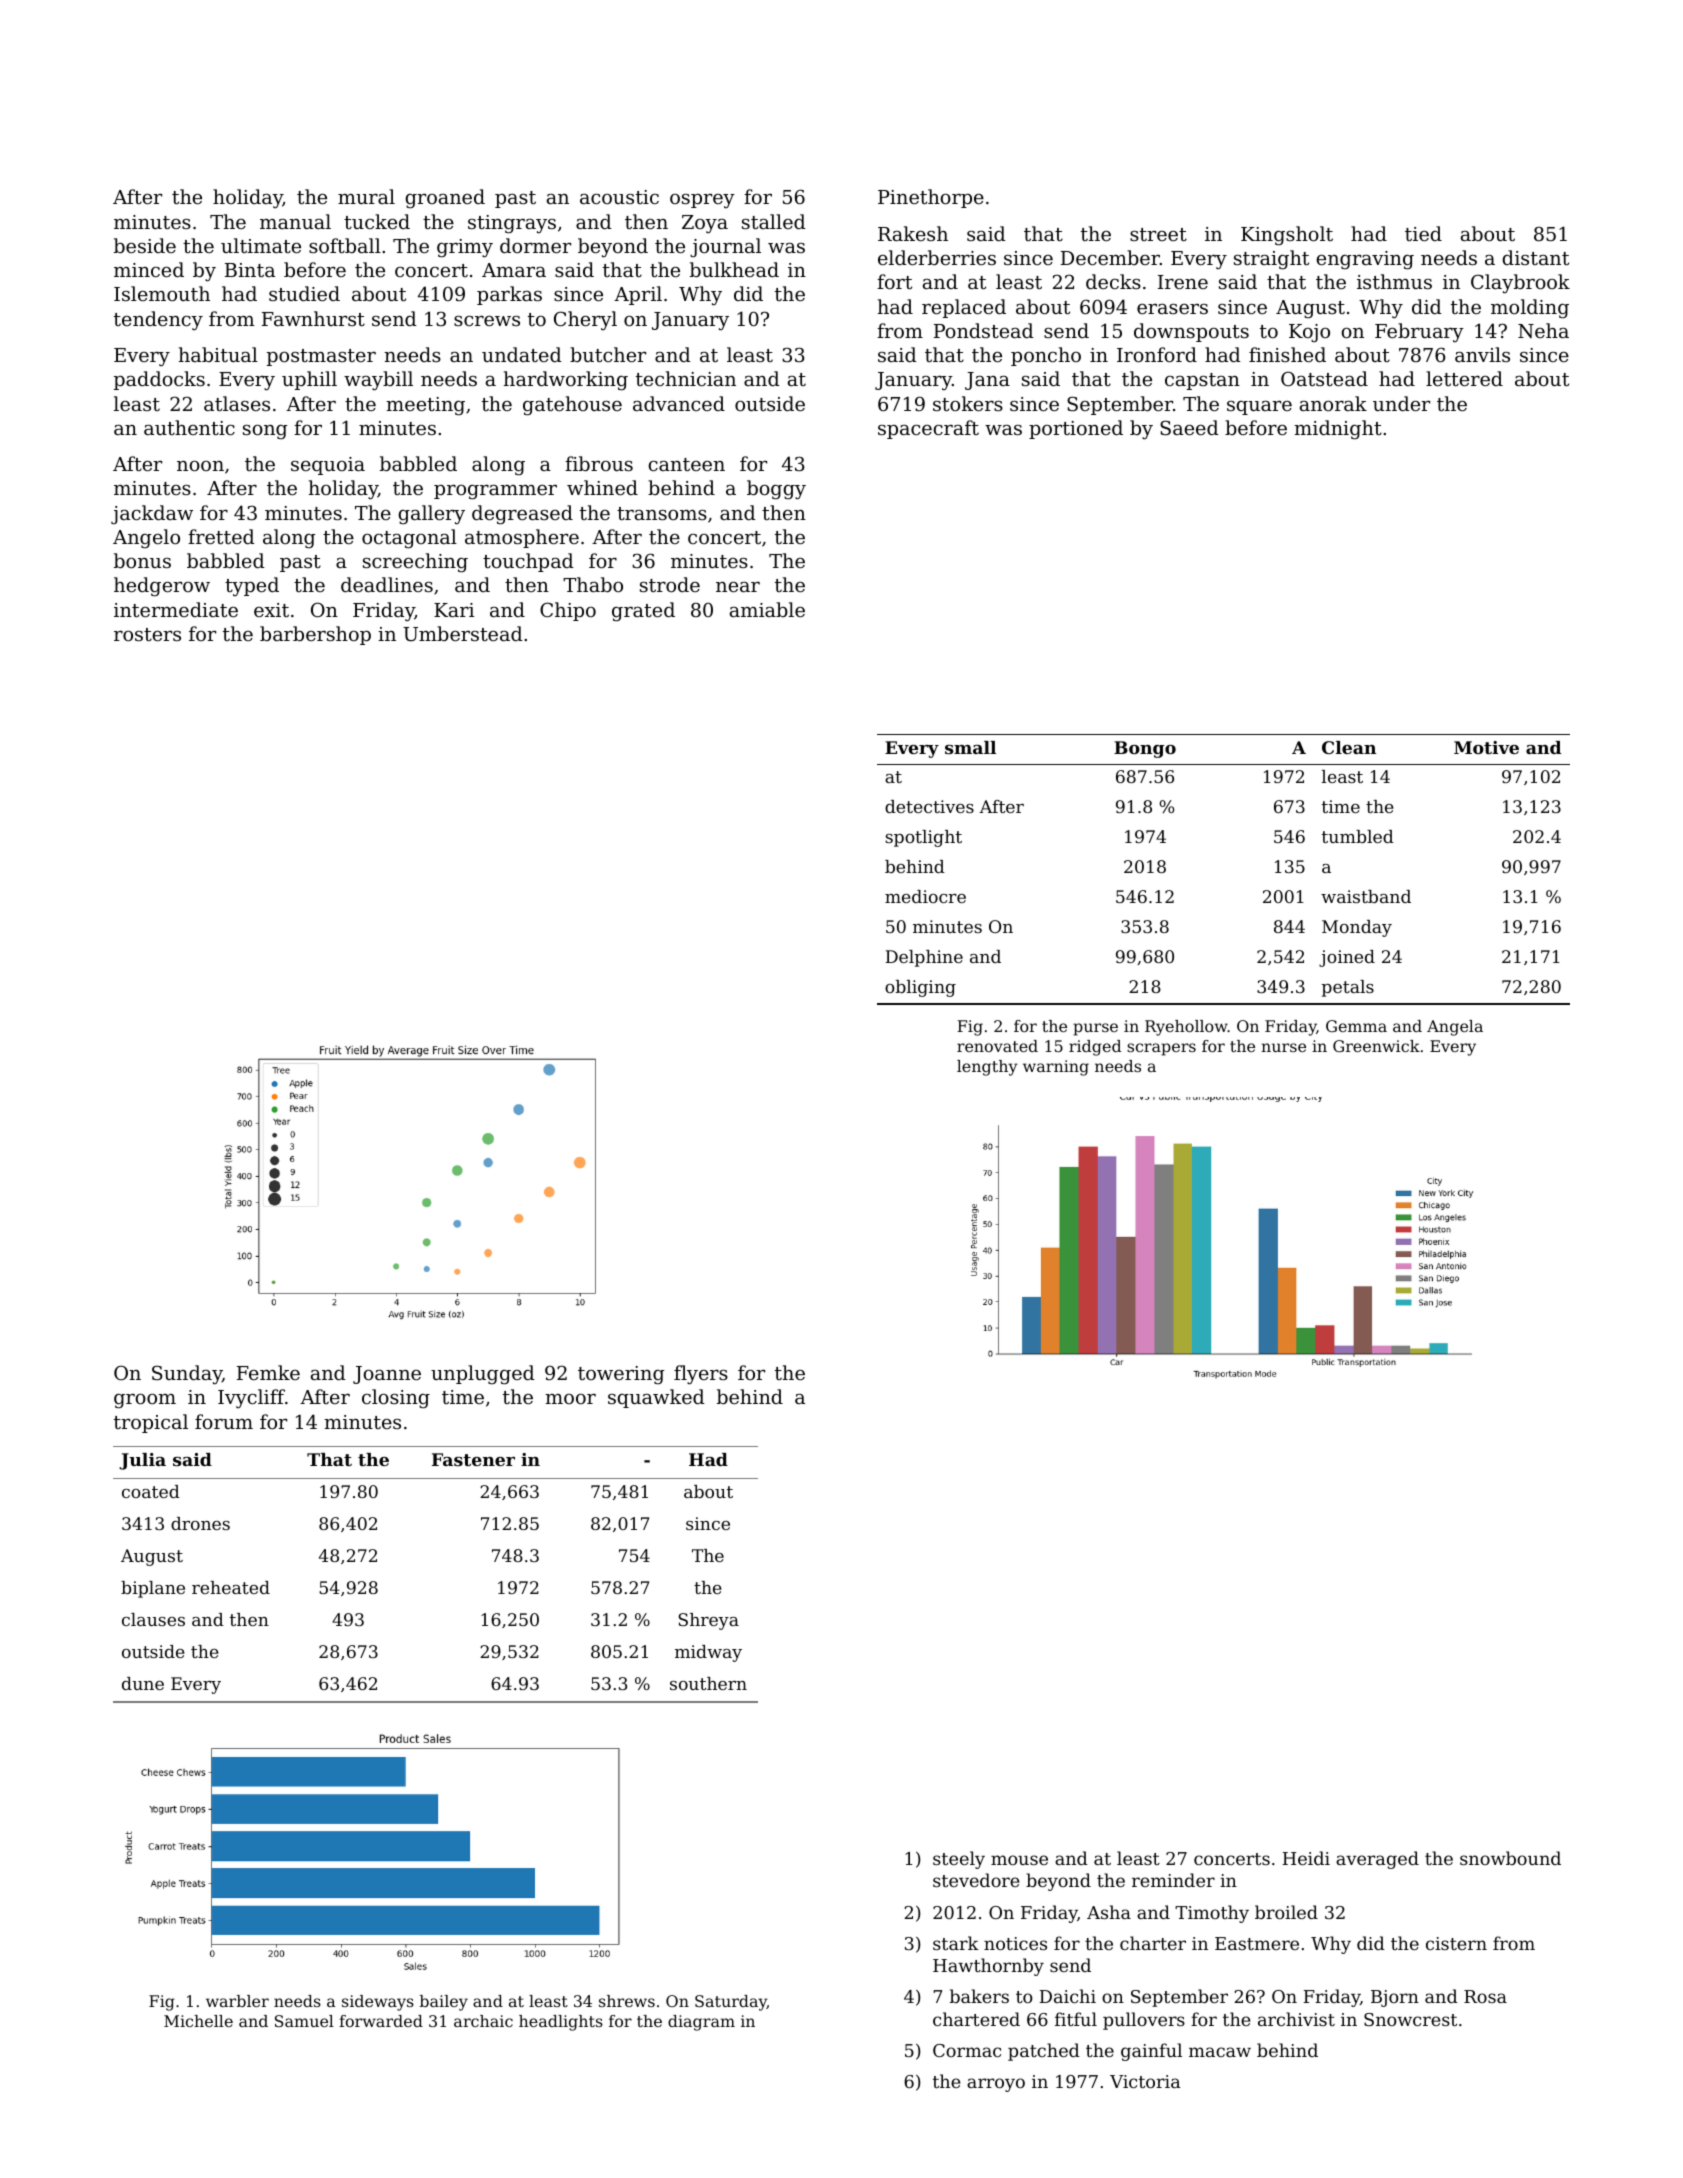 The image size is (1683, 2178). Describe the element at coordinates (315, 635) in the screenshot. I see `barbershop` at that location.
